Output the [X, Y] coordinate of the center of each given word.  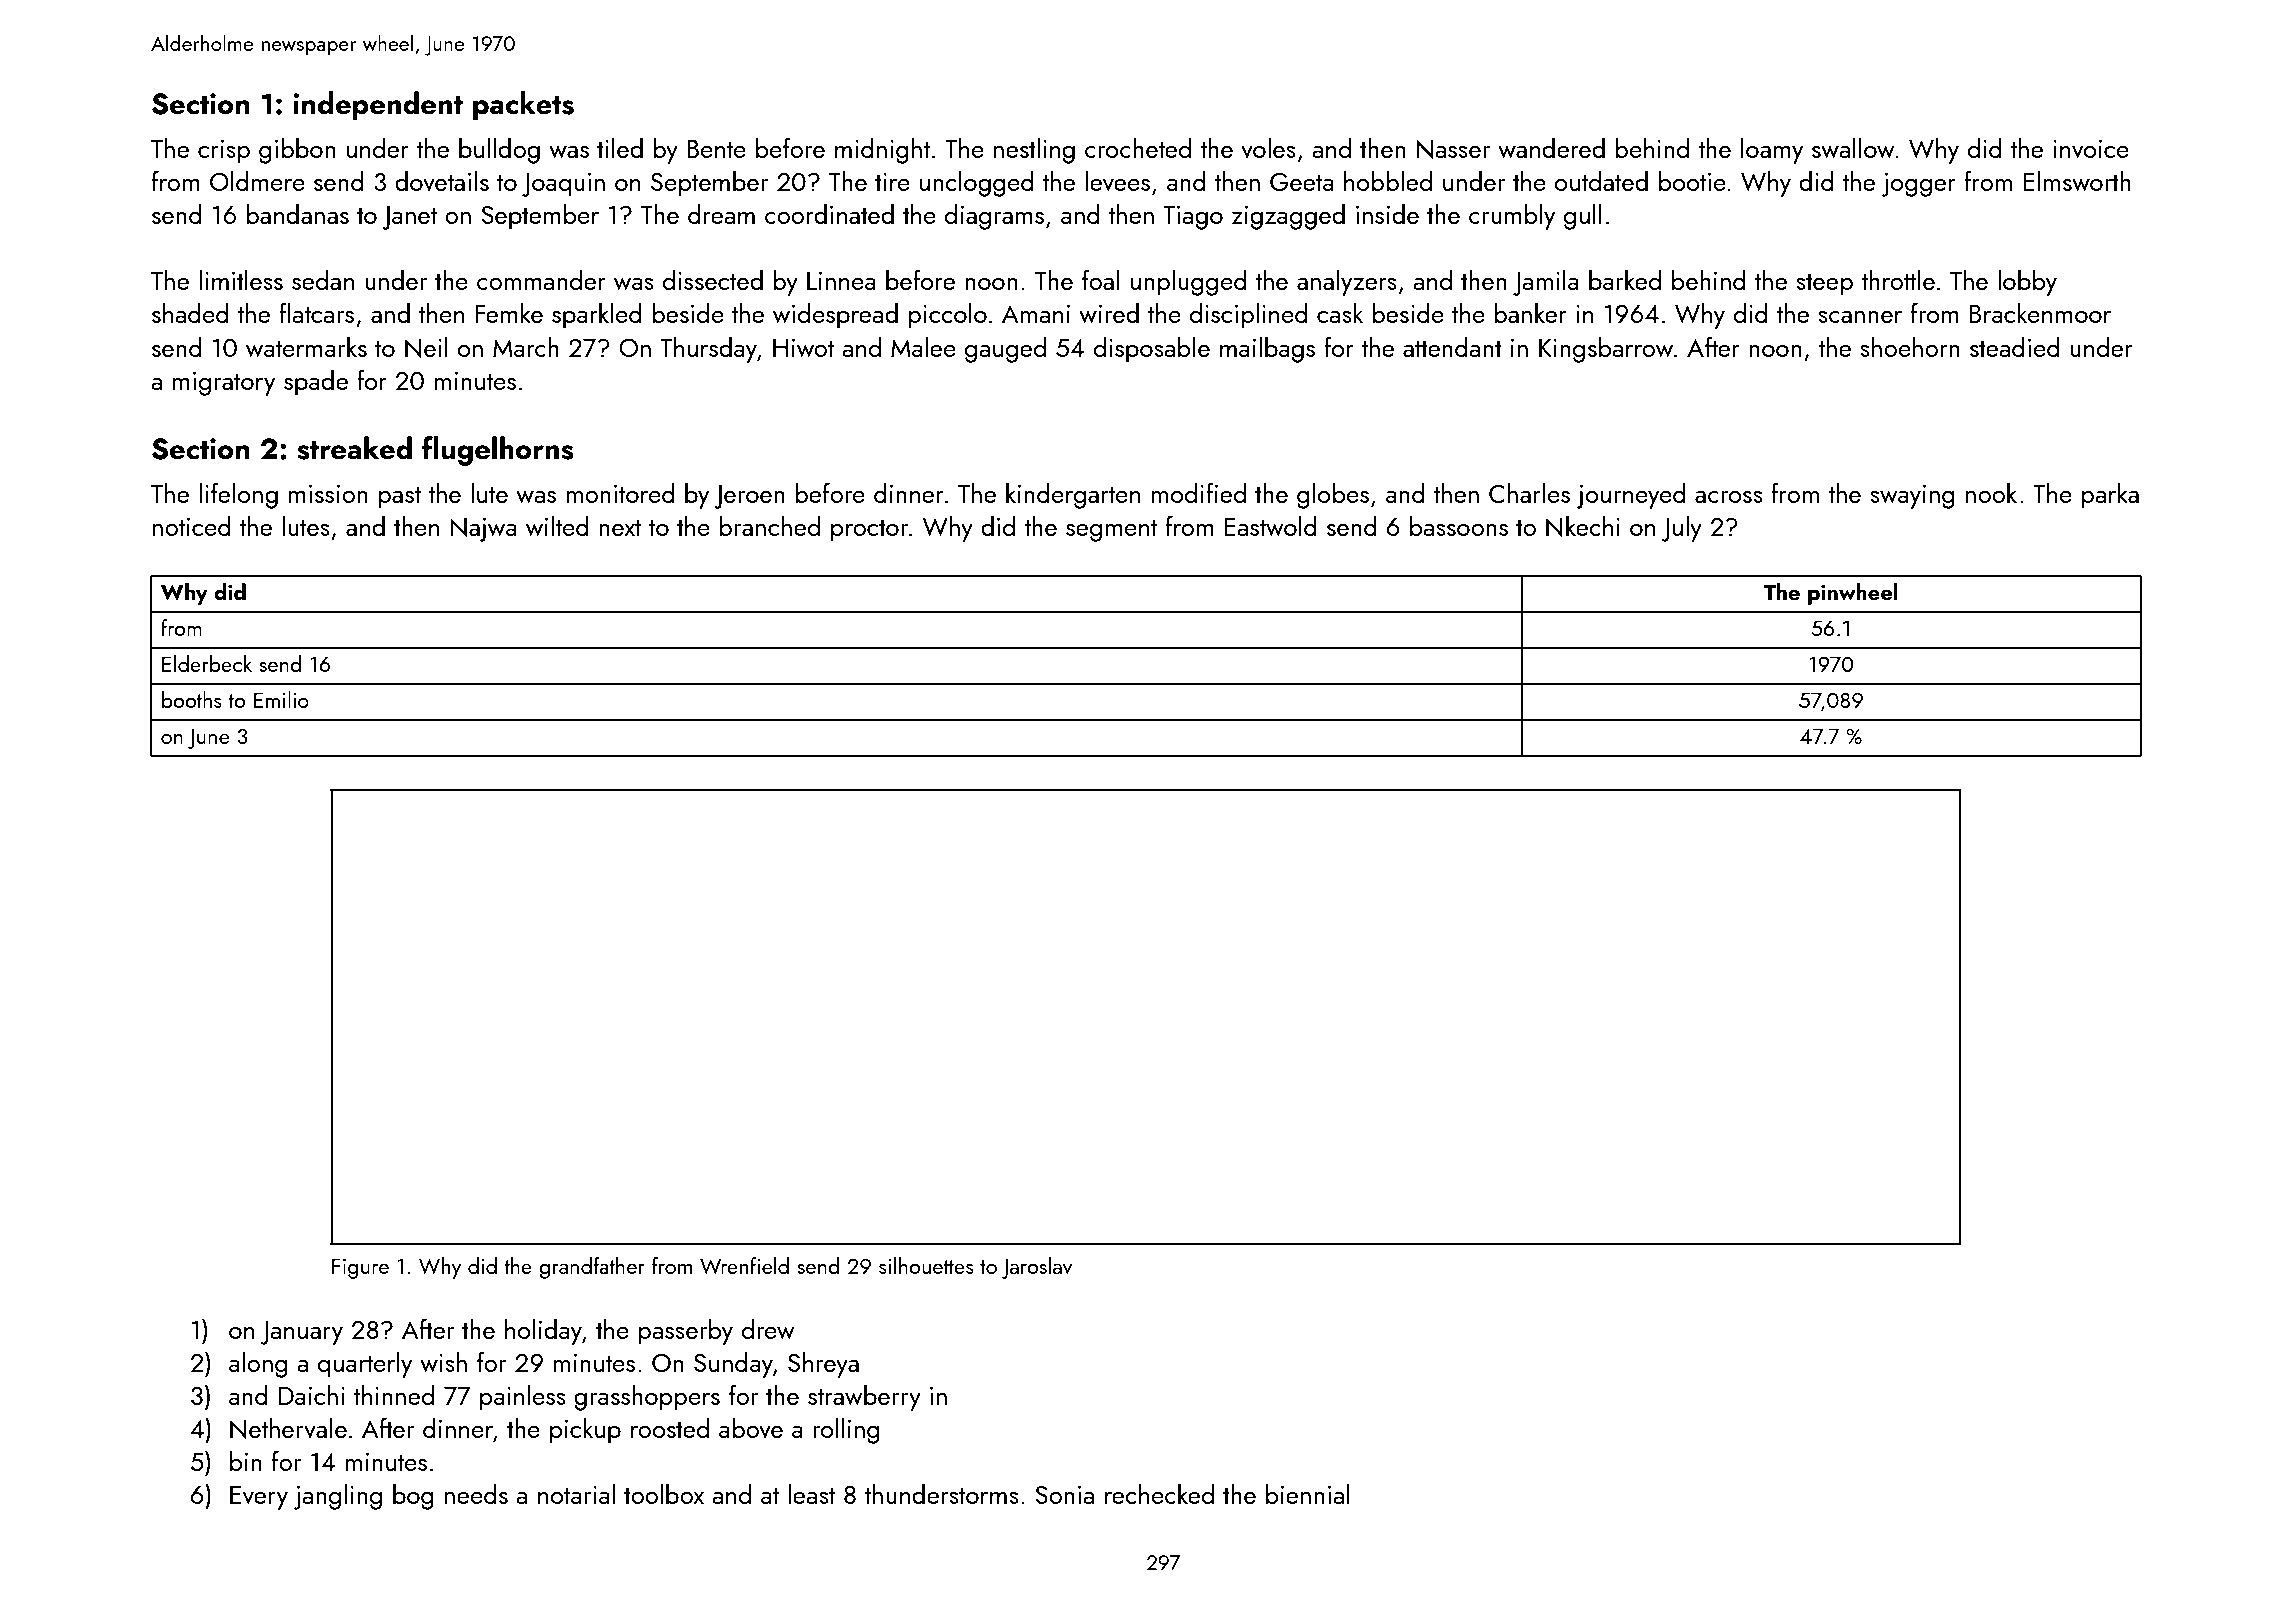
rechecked [1159, 1494]
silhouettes [926, 1265]
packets [523, 106]
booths [192, 699]
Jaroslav [1036, 1268]
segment [1111, 530]
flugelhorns [498, 451]
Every [259, 1498]
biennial [1308, 1494]
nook [1991, 493]
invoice [2091, 149]
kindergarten [1073, 496]
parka [2110, 496]
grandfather [592, 1268]
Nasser [1453, 149]
